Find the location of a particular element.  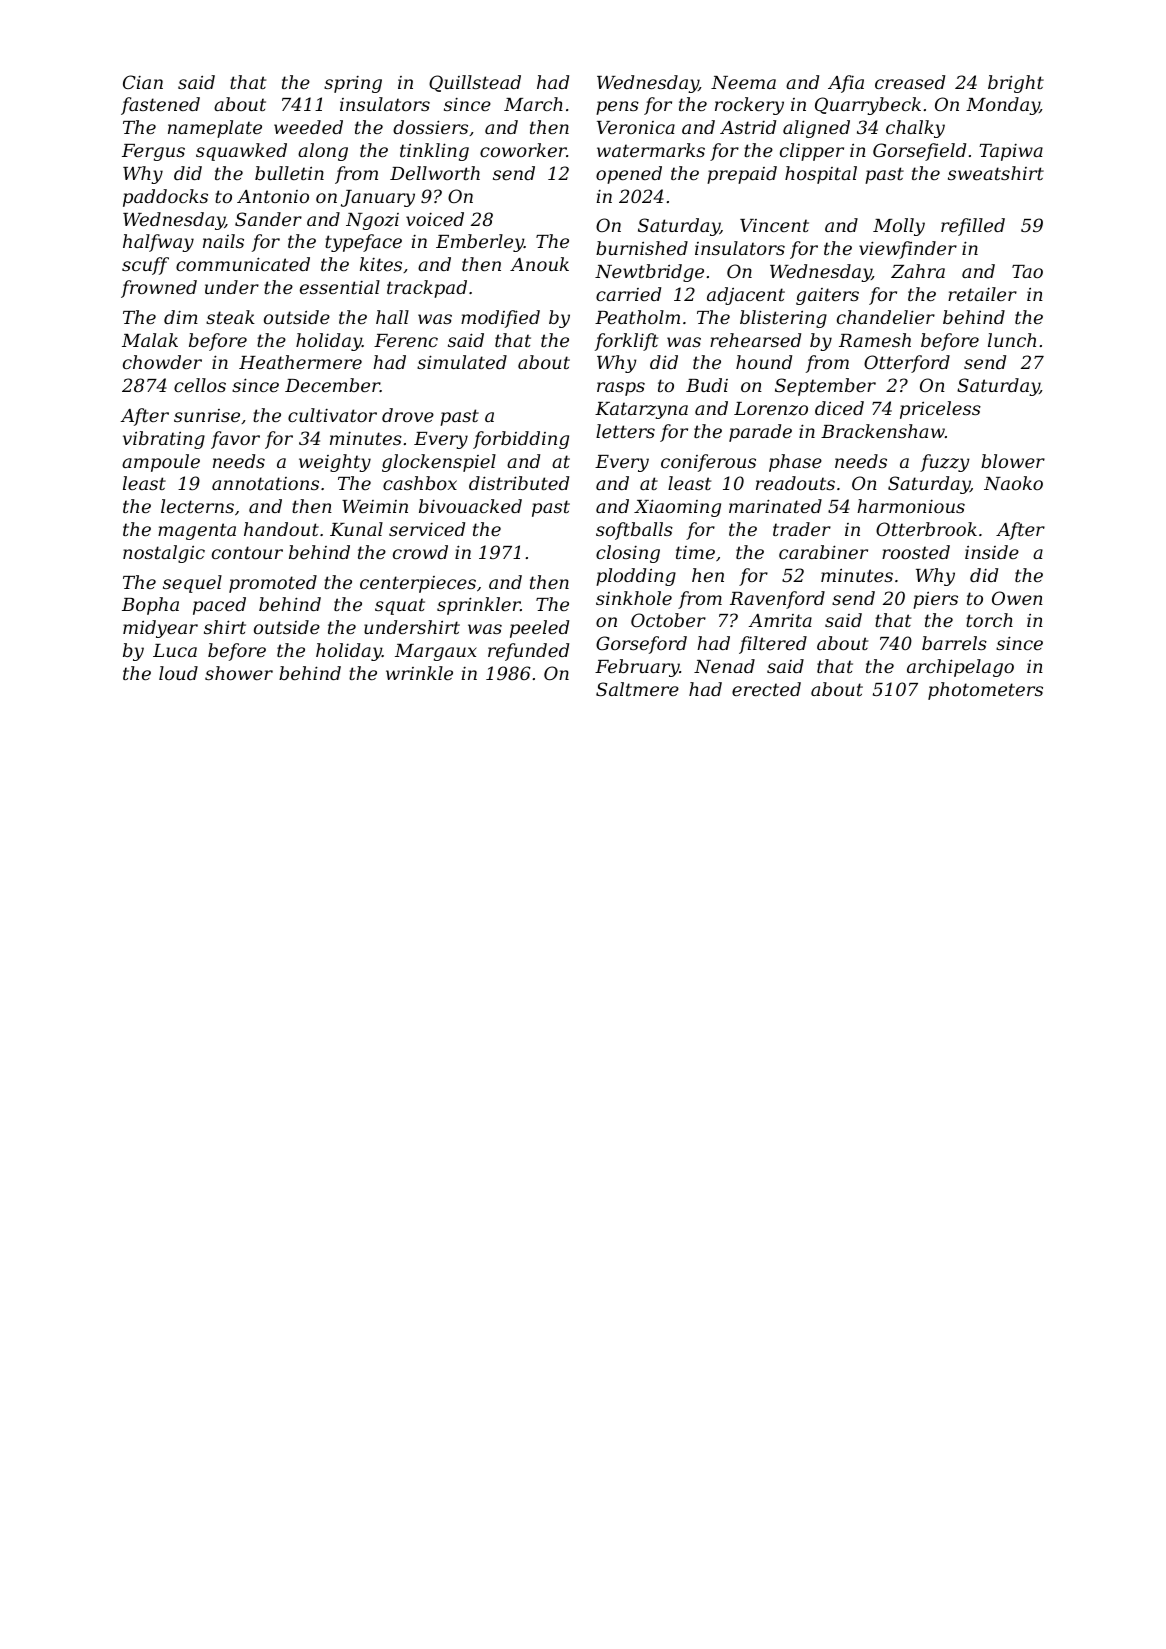

Antonio is located at coordinates (273, 196).
